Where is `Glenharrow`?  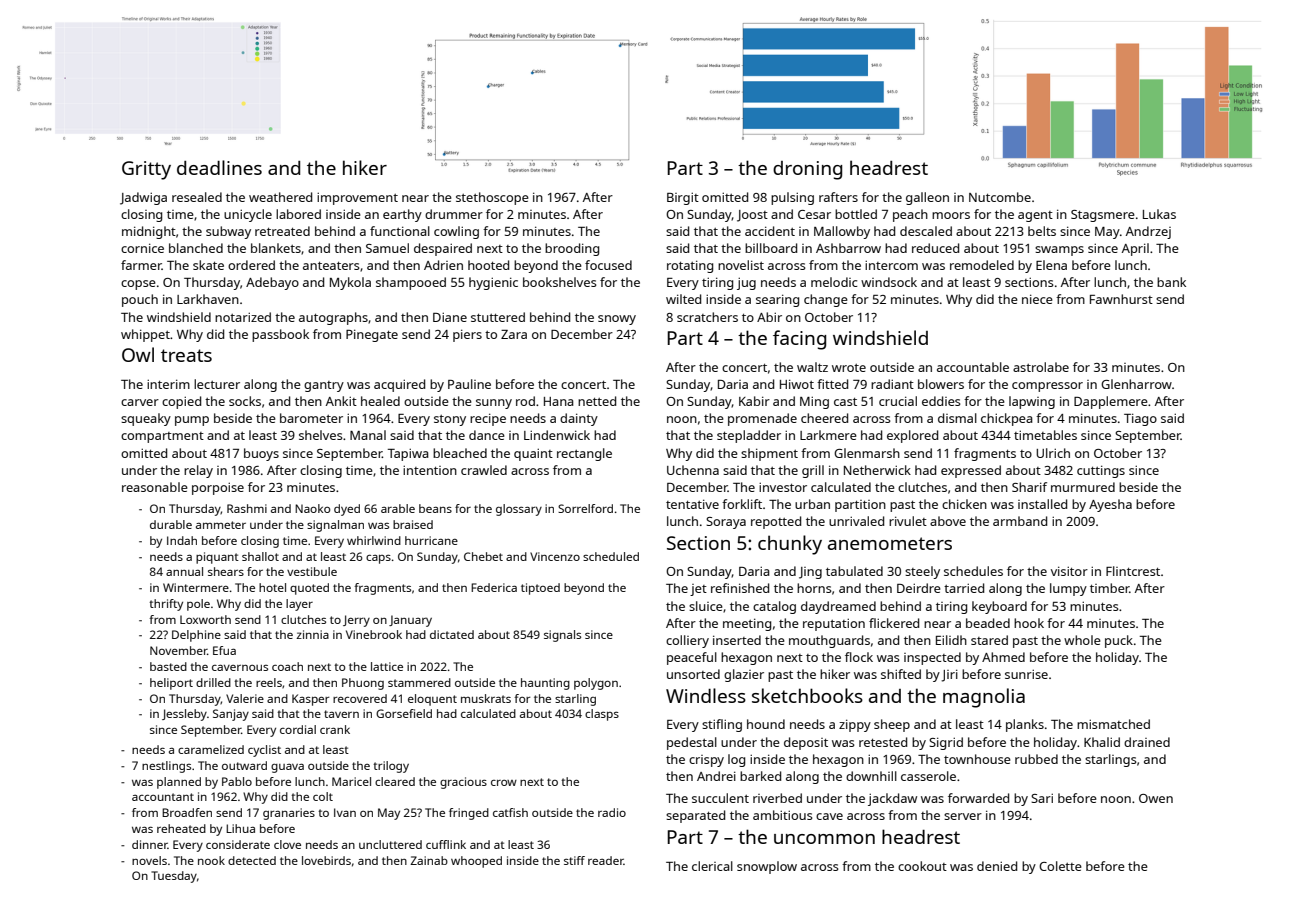 Glenharrow is located at coordinates (1136, 384).
